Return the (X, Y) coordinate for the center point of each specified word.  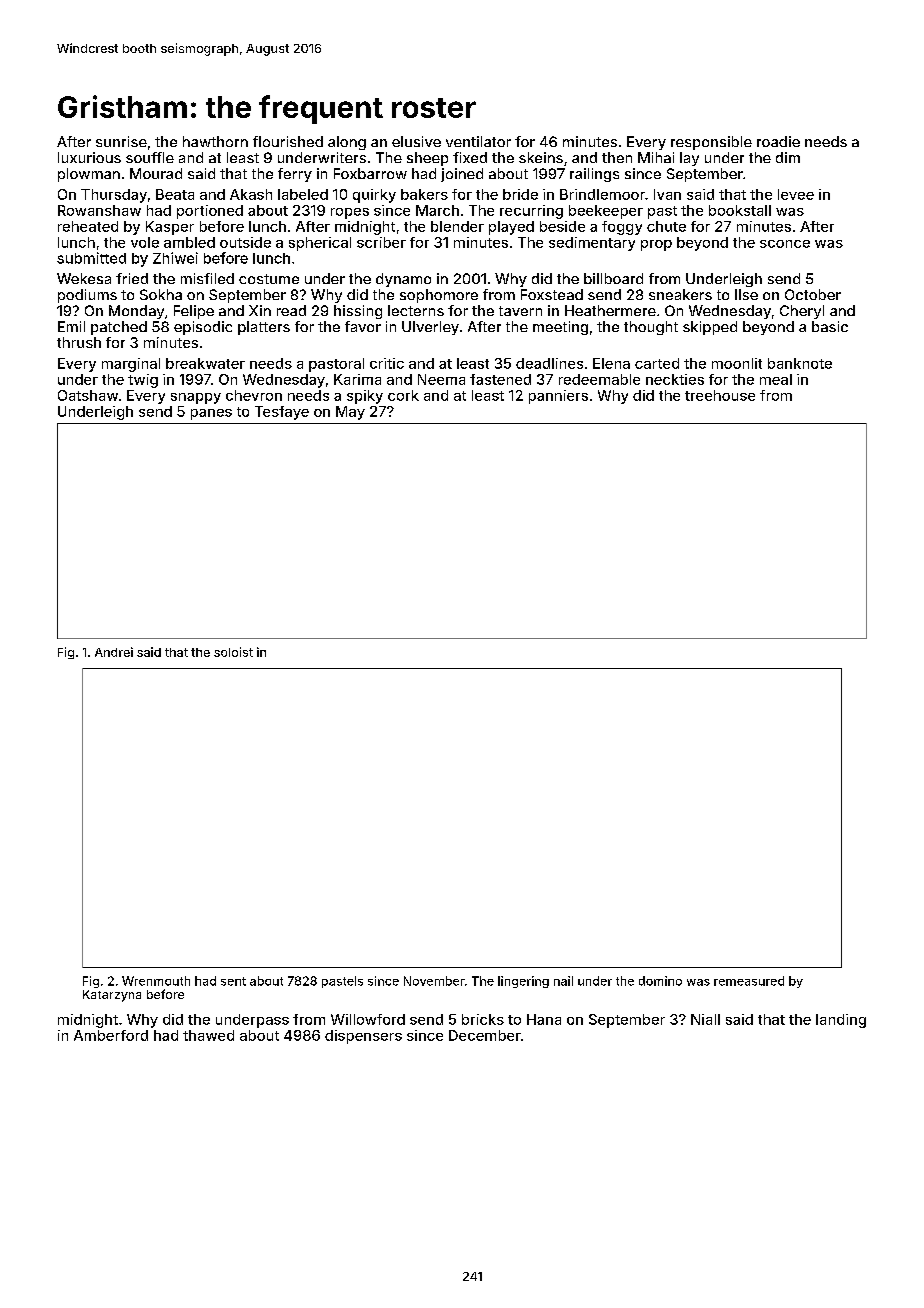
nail (563, 981)
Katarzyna (112, 996)
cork (403, 395)
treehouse (720, 395)
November (434, 981)
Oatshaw (88, 395)
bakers (424, 194)
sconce (785, 244)
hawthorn (215, 141)
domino (660, 981)
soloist (233, 652)
